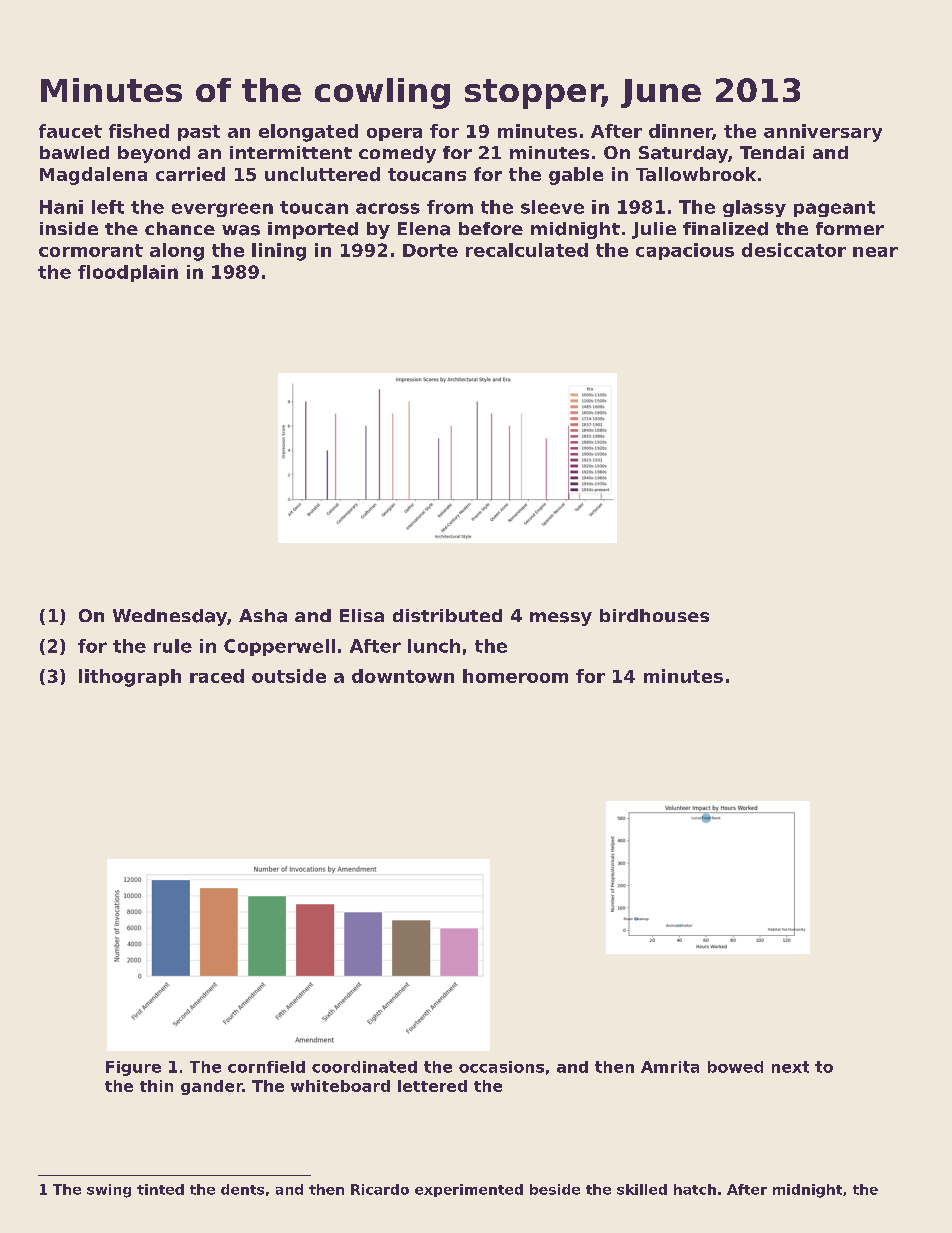 The image size is (952, 1233). Describe the element at coordinates (430, 250) in the page. I see `Dorte` at that location.
